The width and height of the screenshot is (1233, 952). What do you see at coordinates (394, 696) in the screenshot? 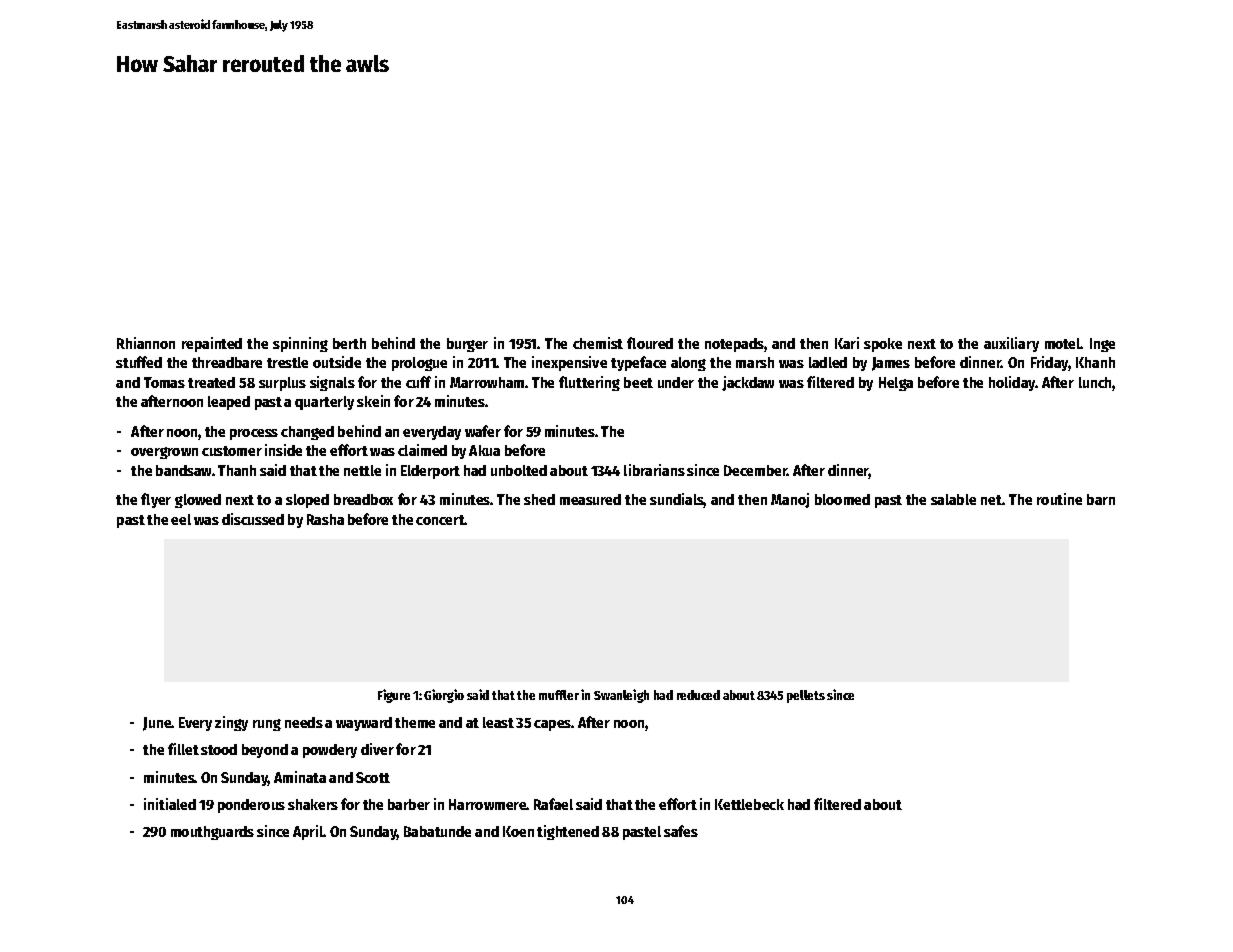
I see `Figure` at bounding box center [394, 696].
